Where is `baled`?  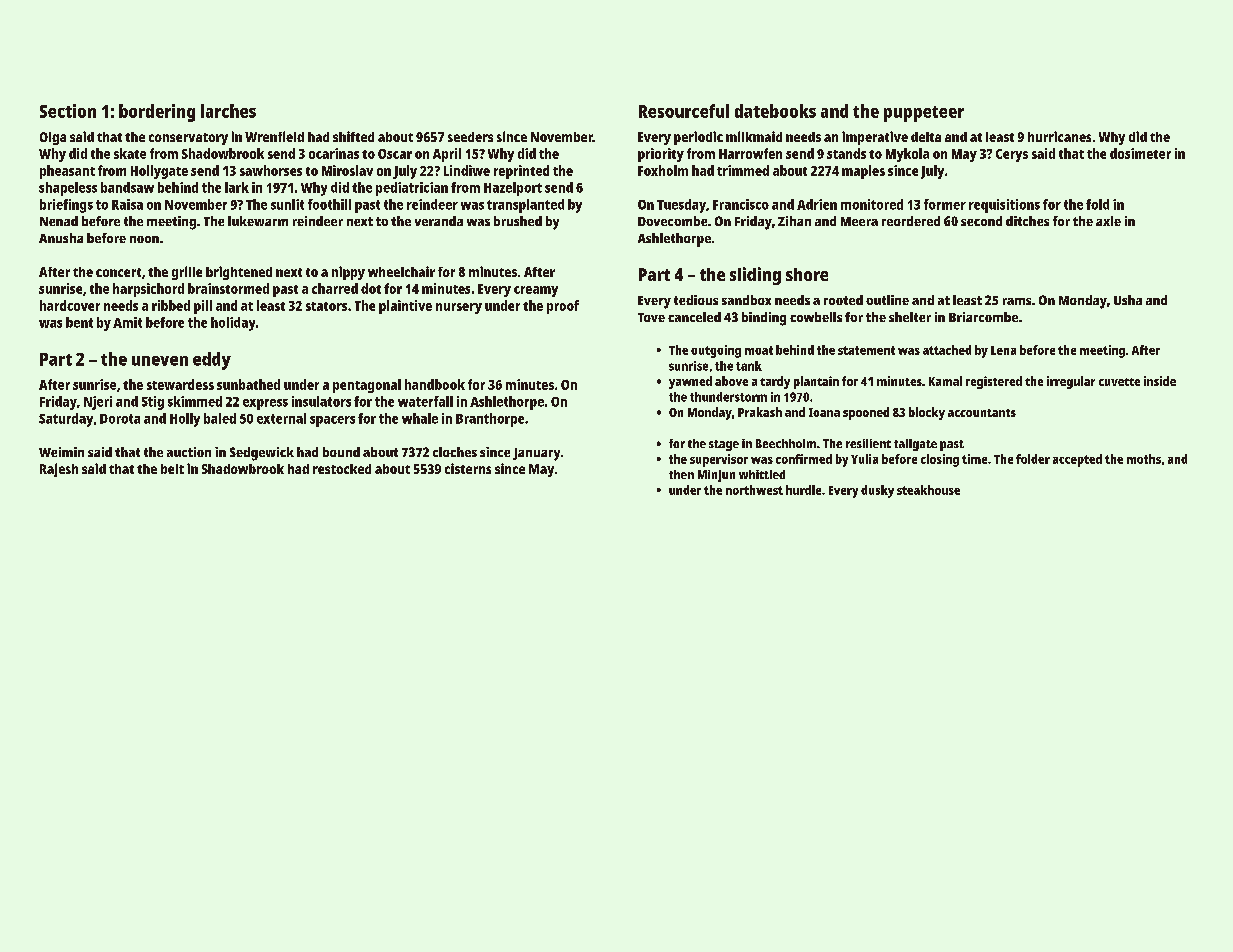 baled is located at coordinates (220, 418).
